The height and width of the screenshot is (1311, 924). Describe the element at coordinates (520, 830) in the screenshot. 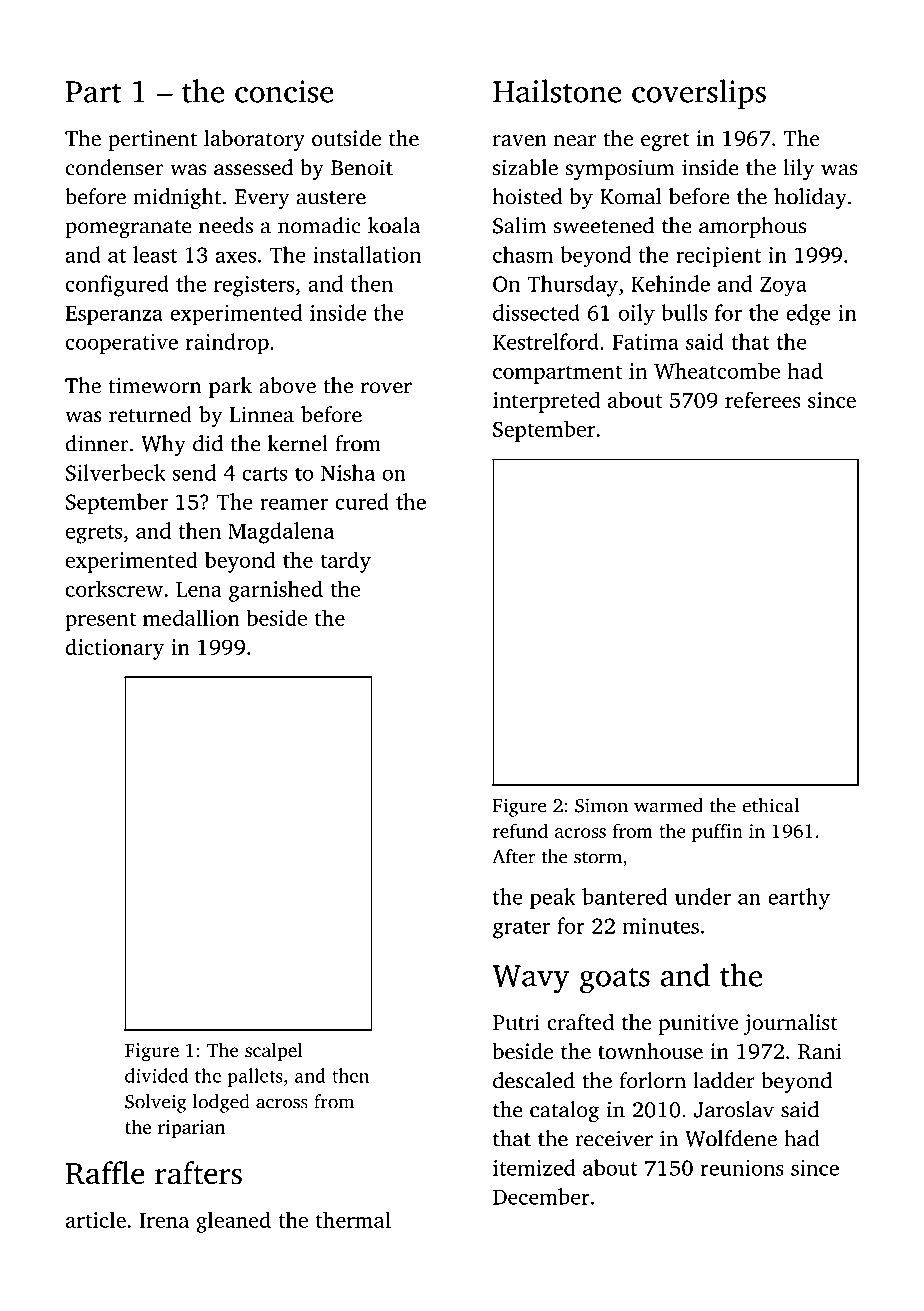

I see `refund` at that location.
